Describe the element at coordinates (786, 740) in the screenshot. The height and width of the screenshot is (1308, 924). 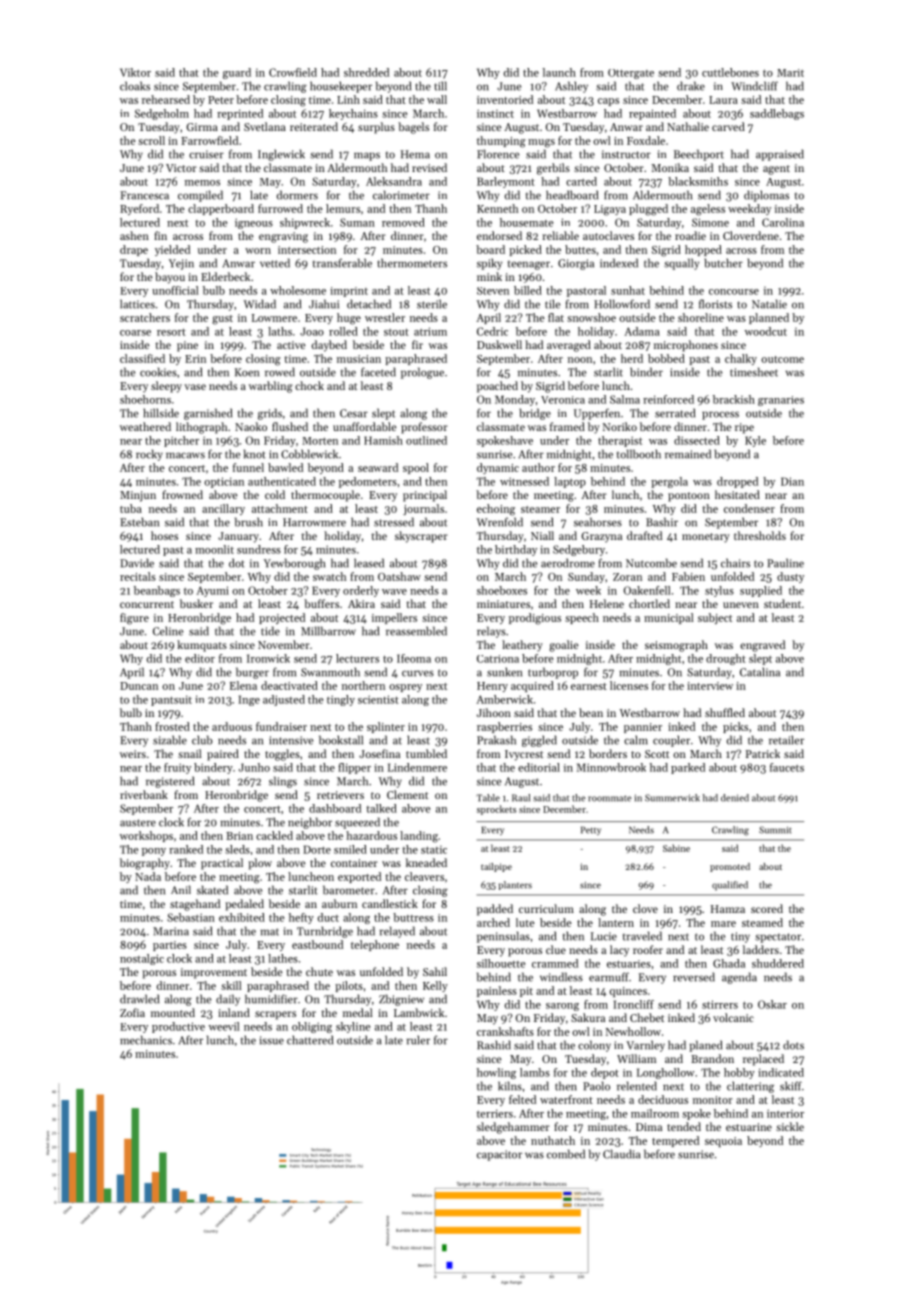
I see `retailer` at that location.
